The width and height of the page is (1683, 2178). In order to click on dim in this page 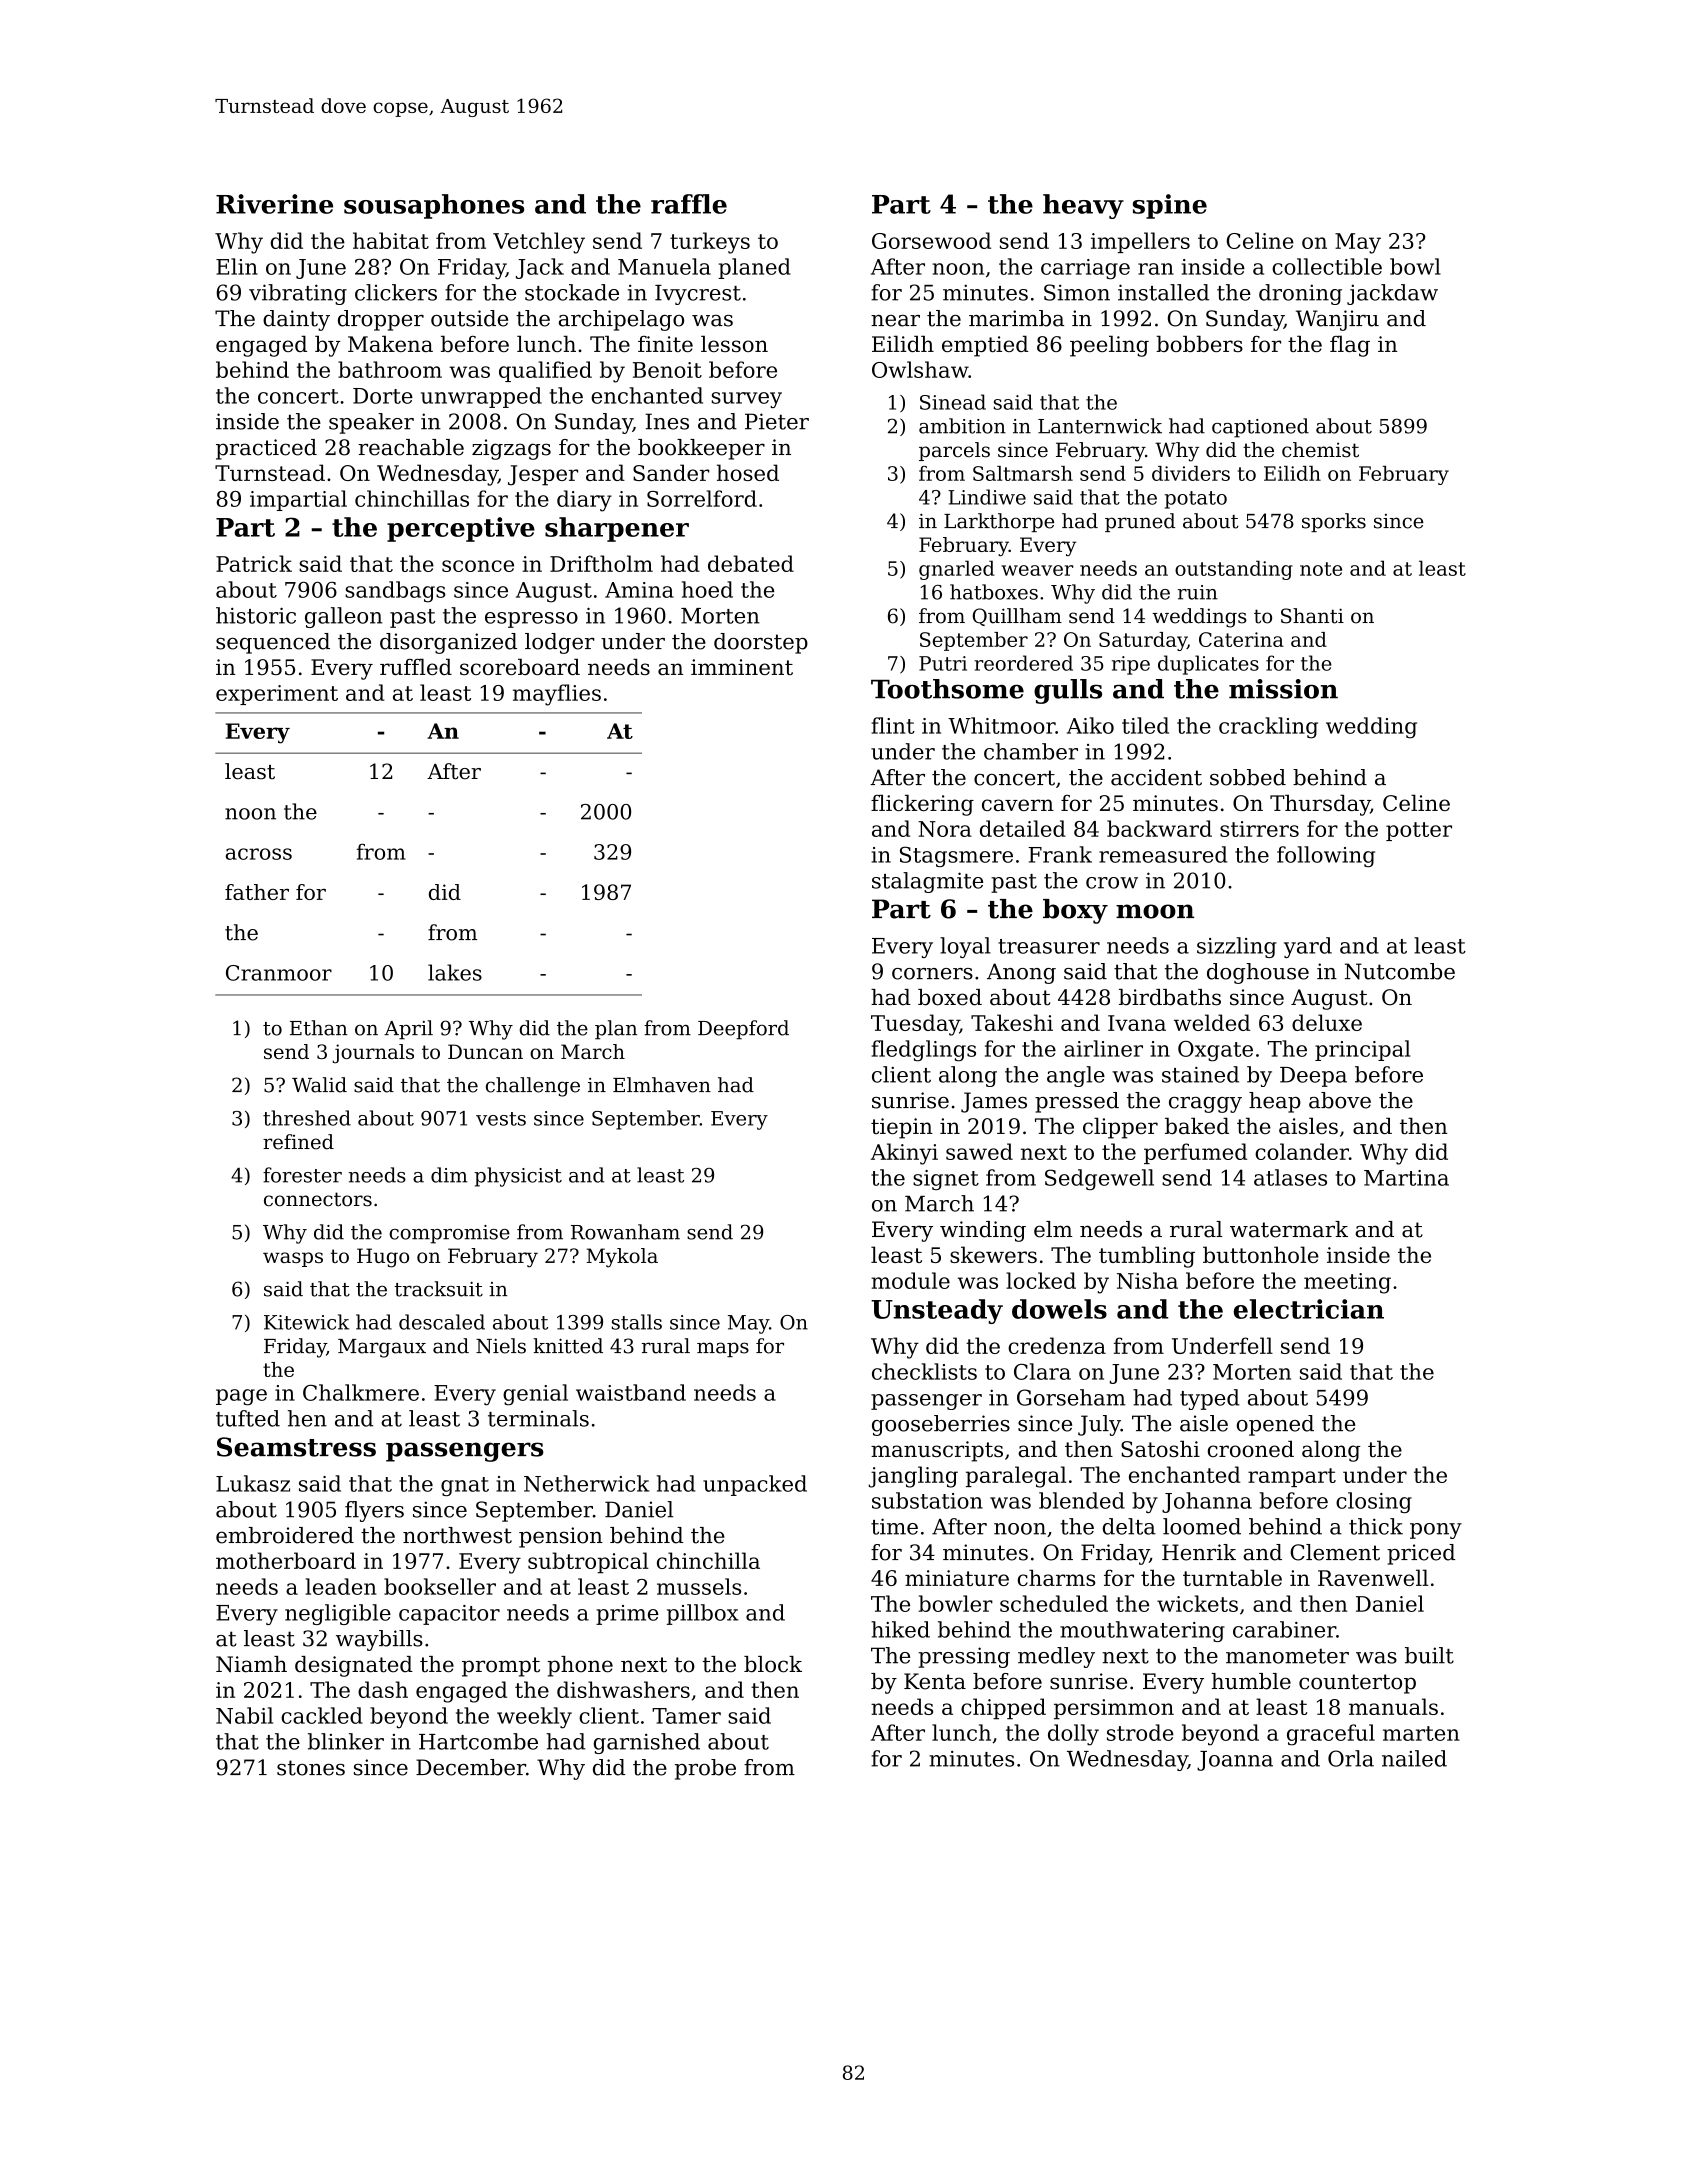, I will do `click(449, 1175)`.
